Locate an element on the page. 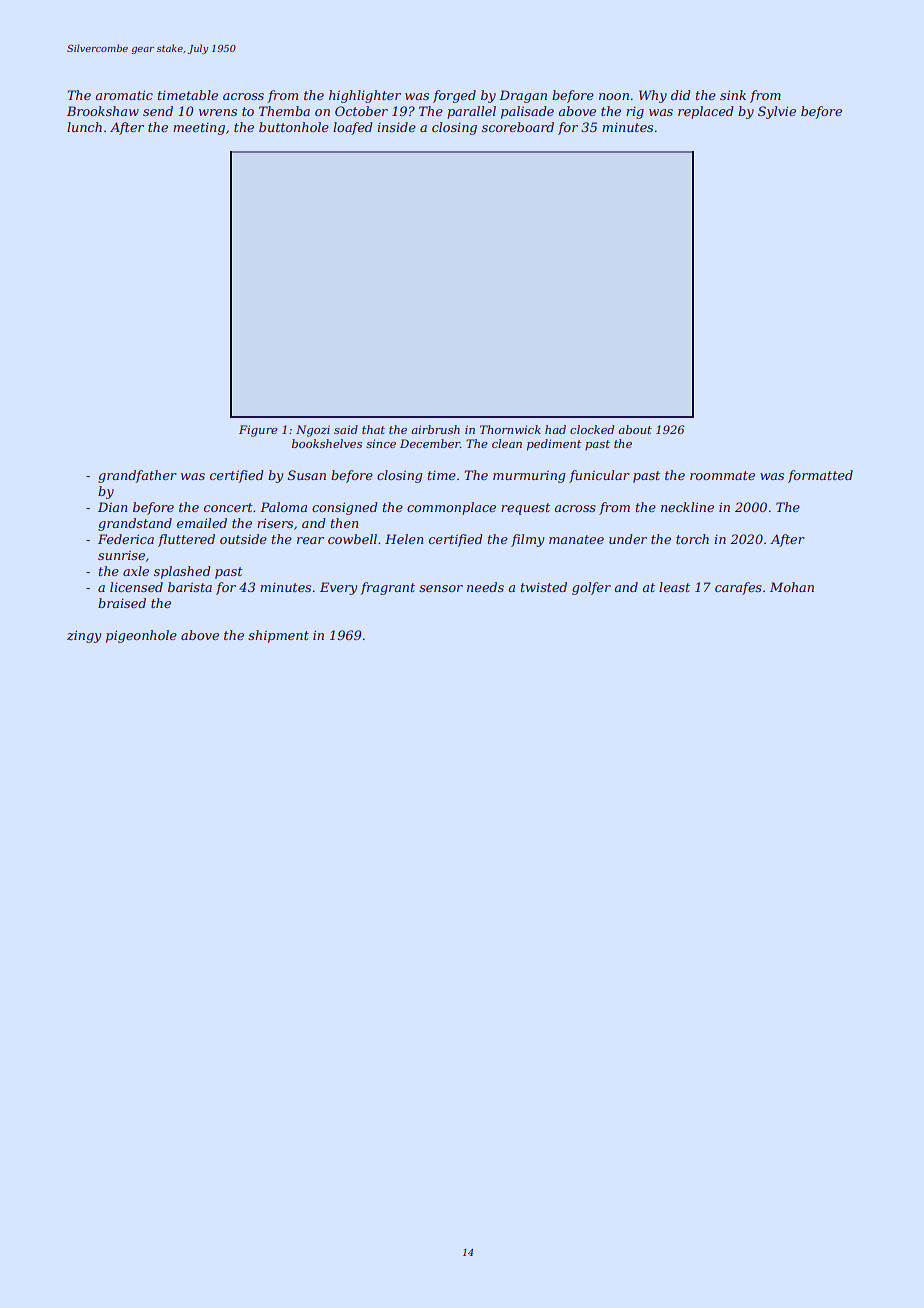 The image size is (924, 1308). loafed is located at coordinates (353, 128).
